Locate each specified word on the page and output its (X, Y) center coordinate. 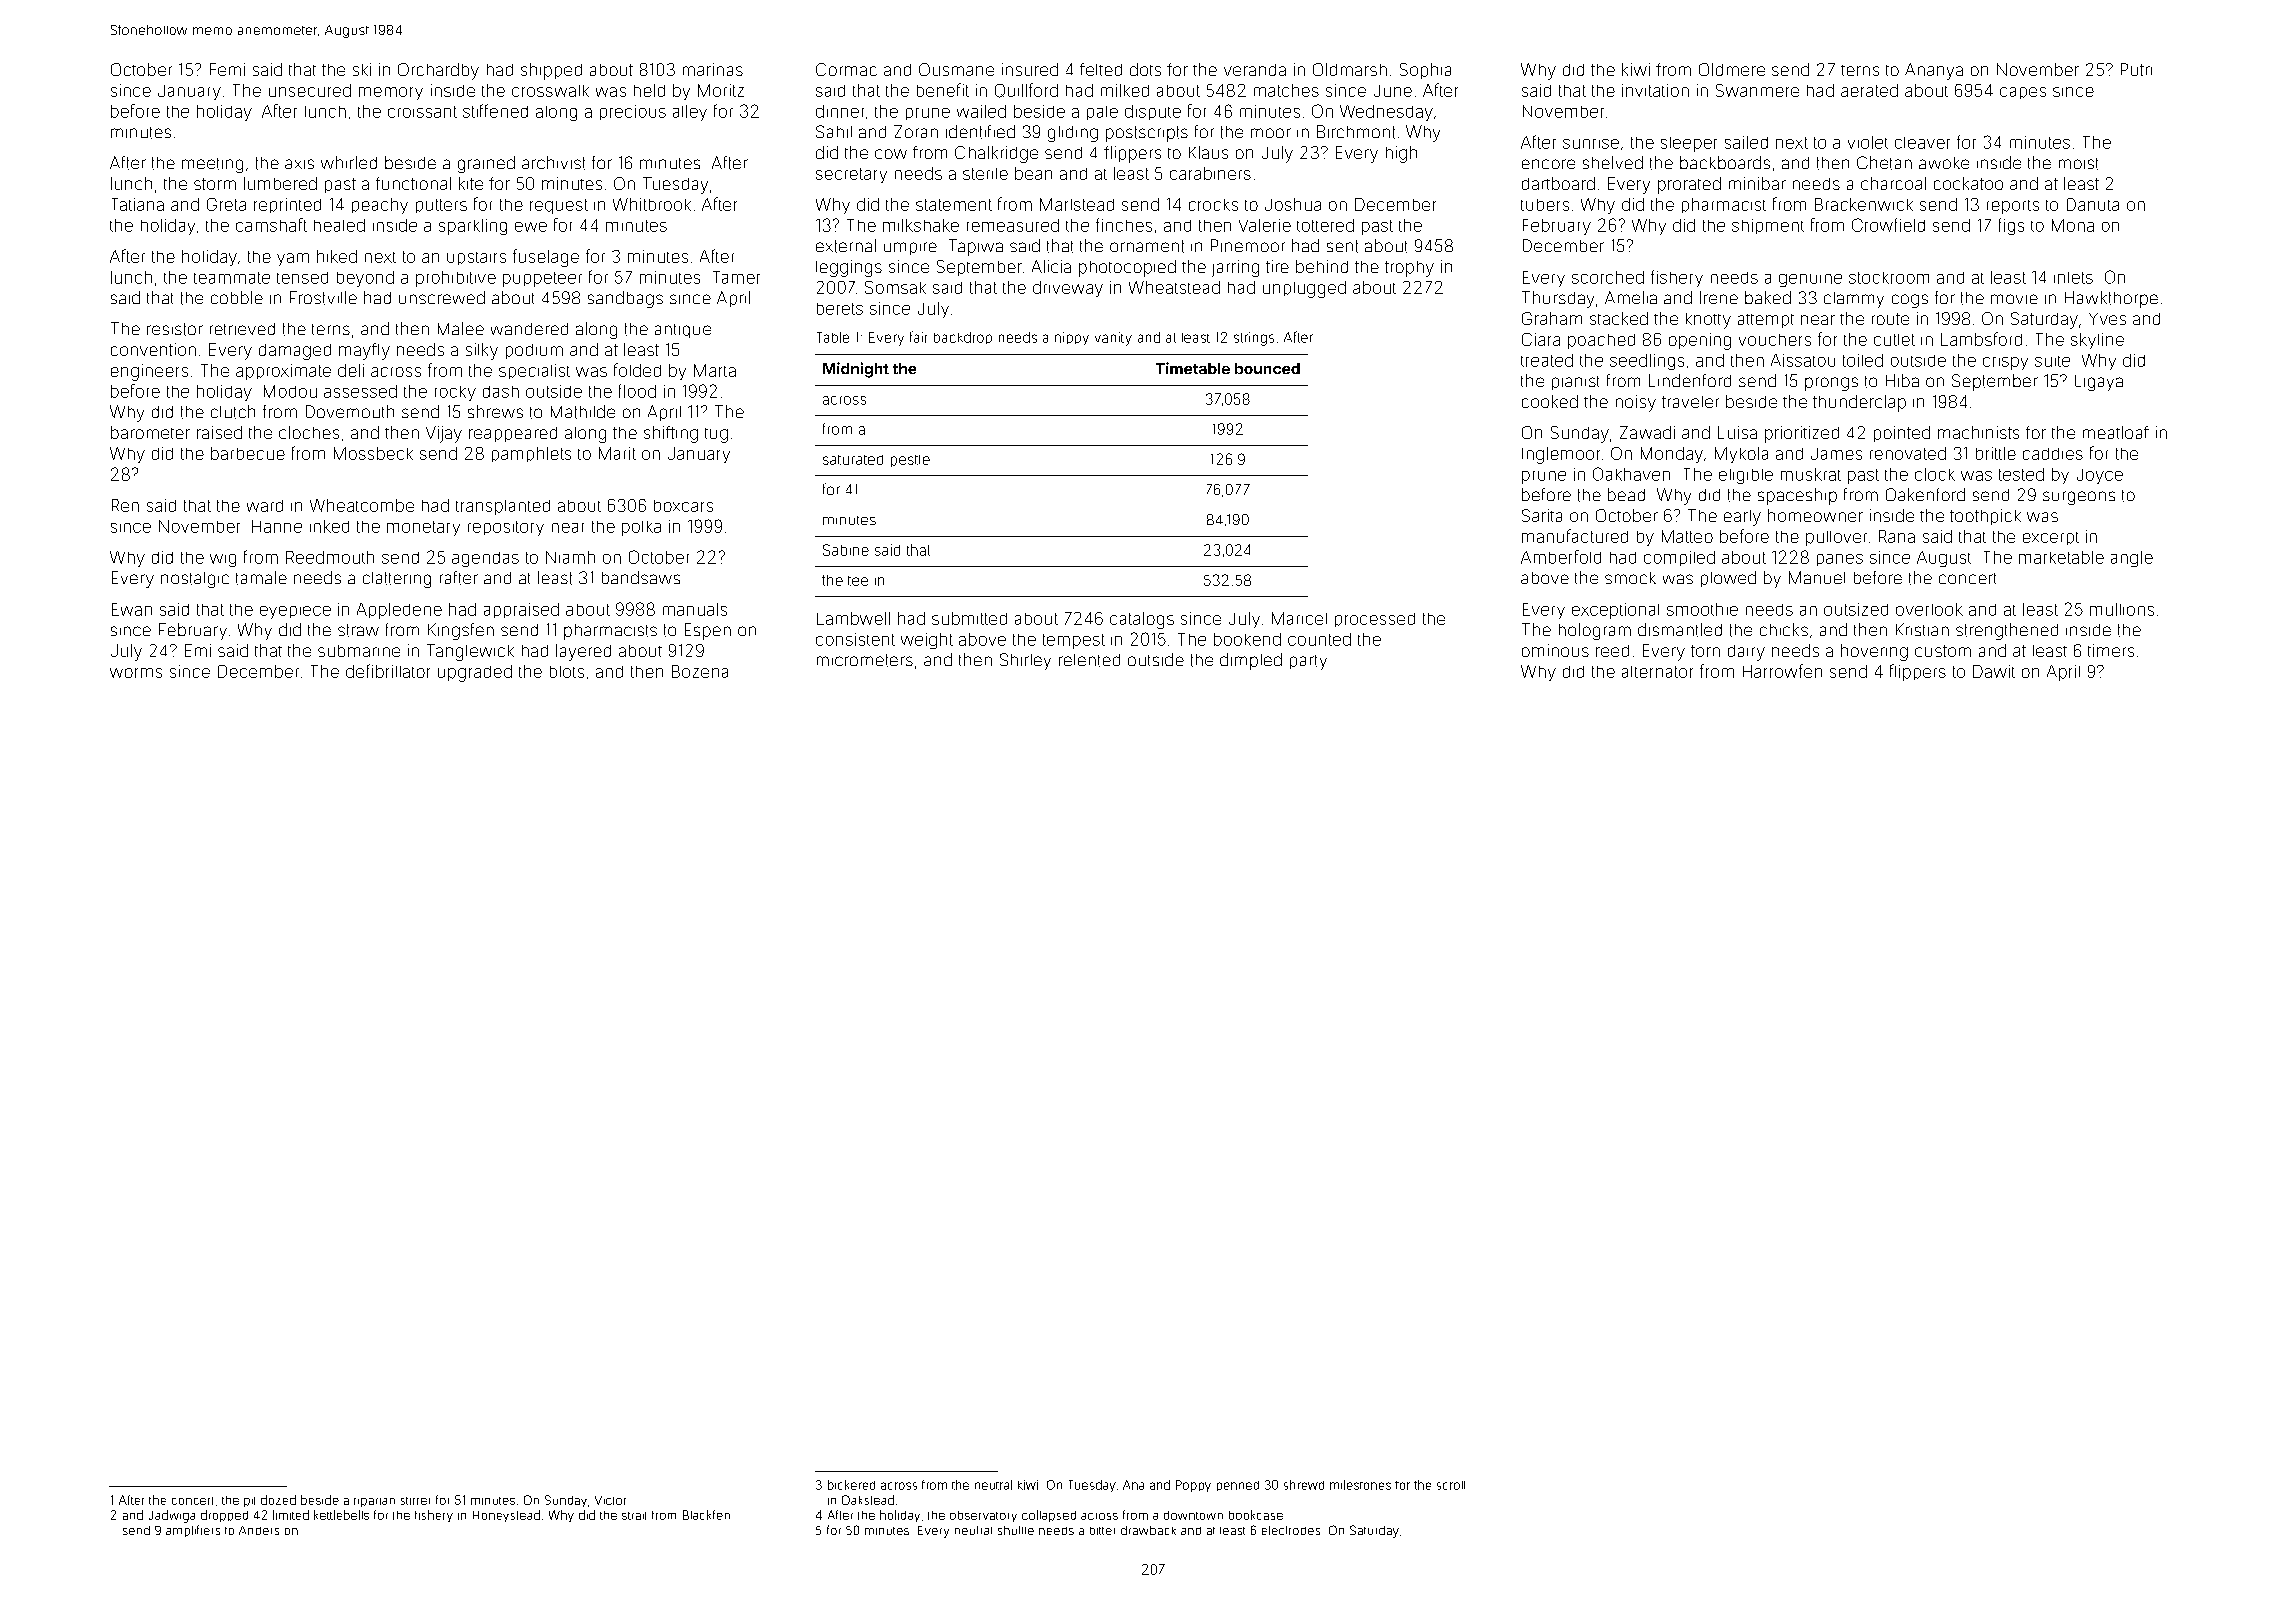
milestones (1360, 1485)
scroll (1451, 1485)
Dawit (1994, 671)
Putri (2136, 69)
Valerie (1265, 225)
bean (1033, 173)
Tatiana (138, 204)
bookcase (1256, 1515)
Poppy (1193, 1486)
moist (2078, 164)
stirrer (415, 1501)
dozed (278, 1500)
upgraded (475, 673)
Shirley (1025, 661)
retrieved (242, 329)
